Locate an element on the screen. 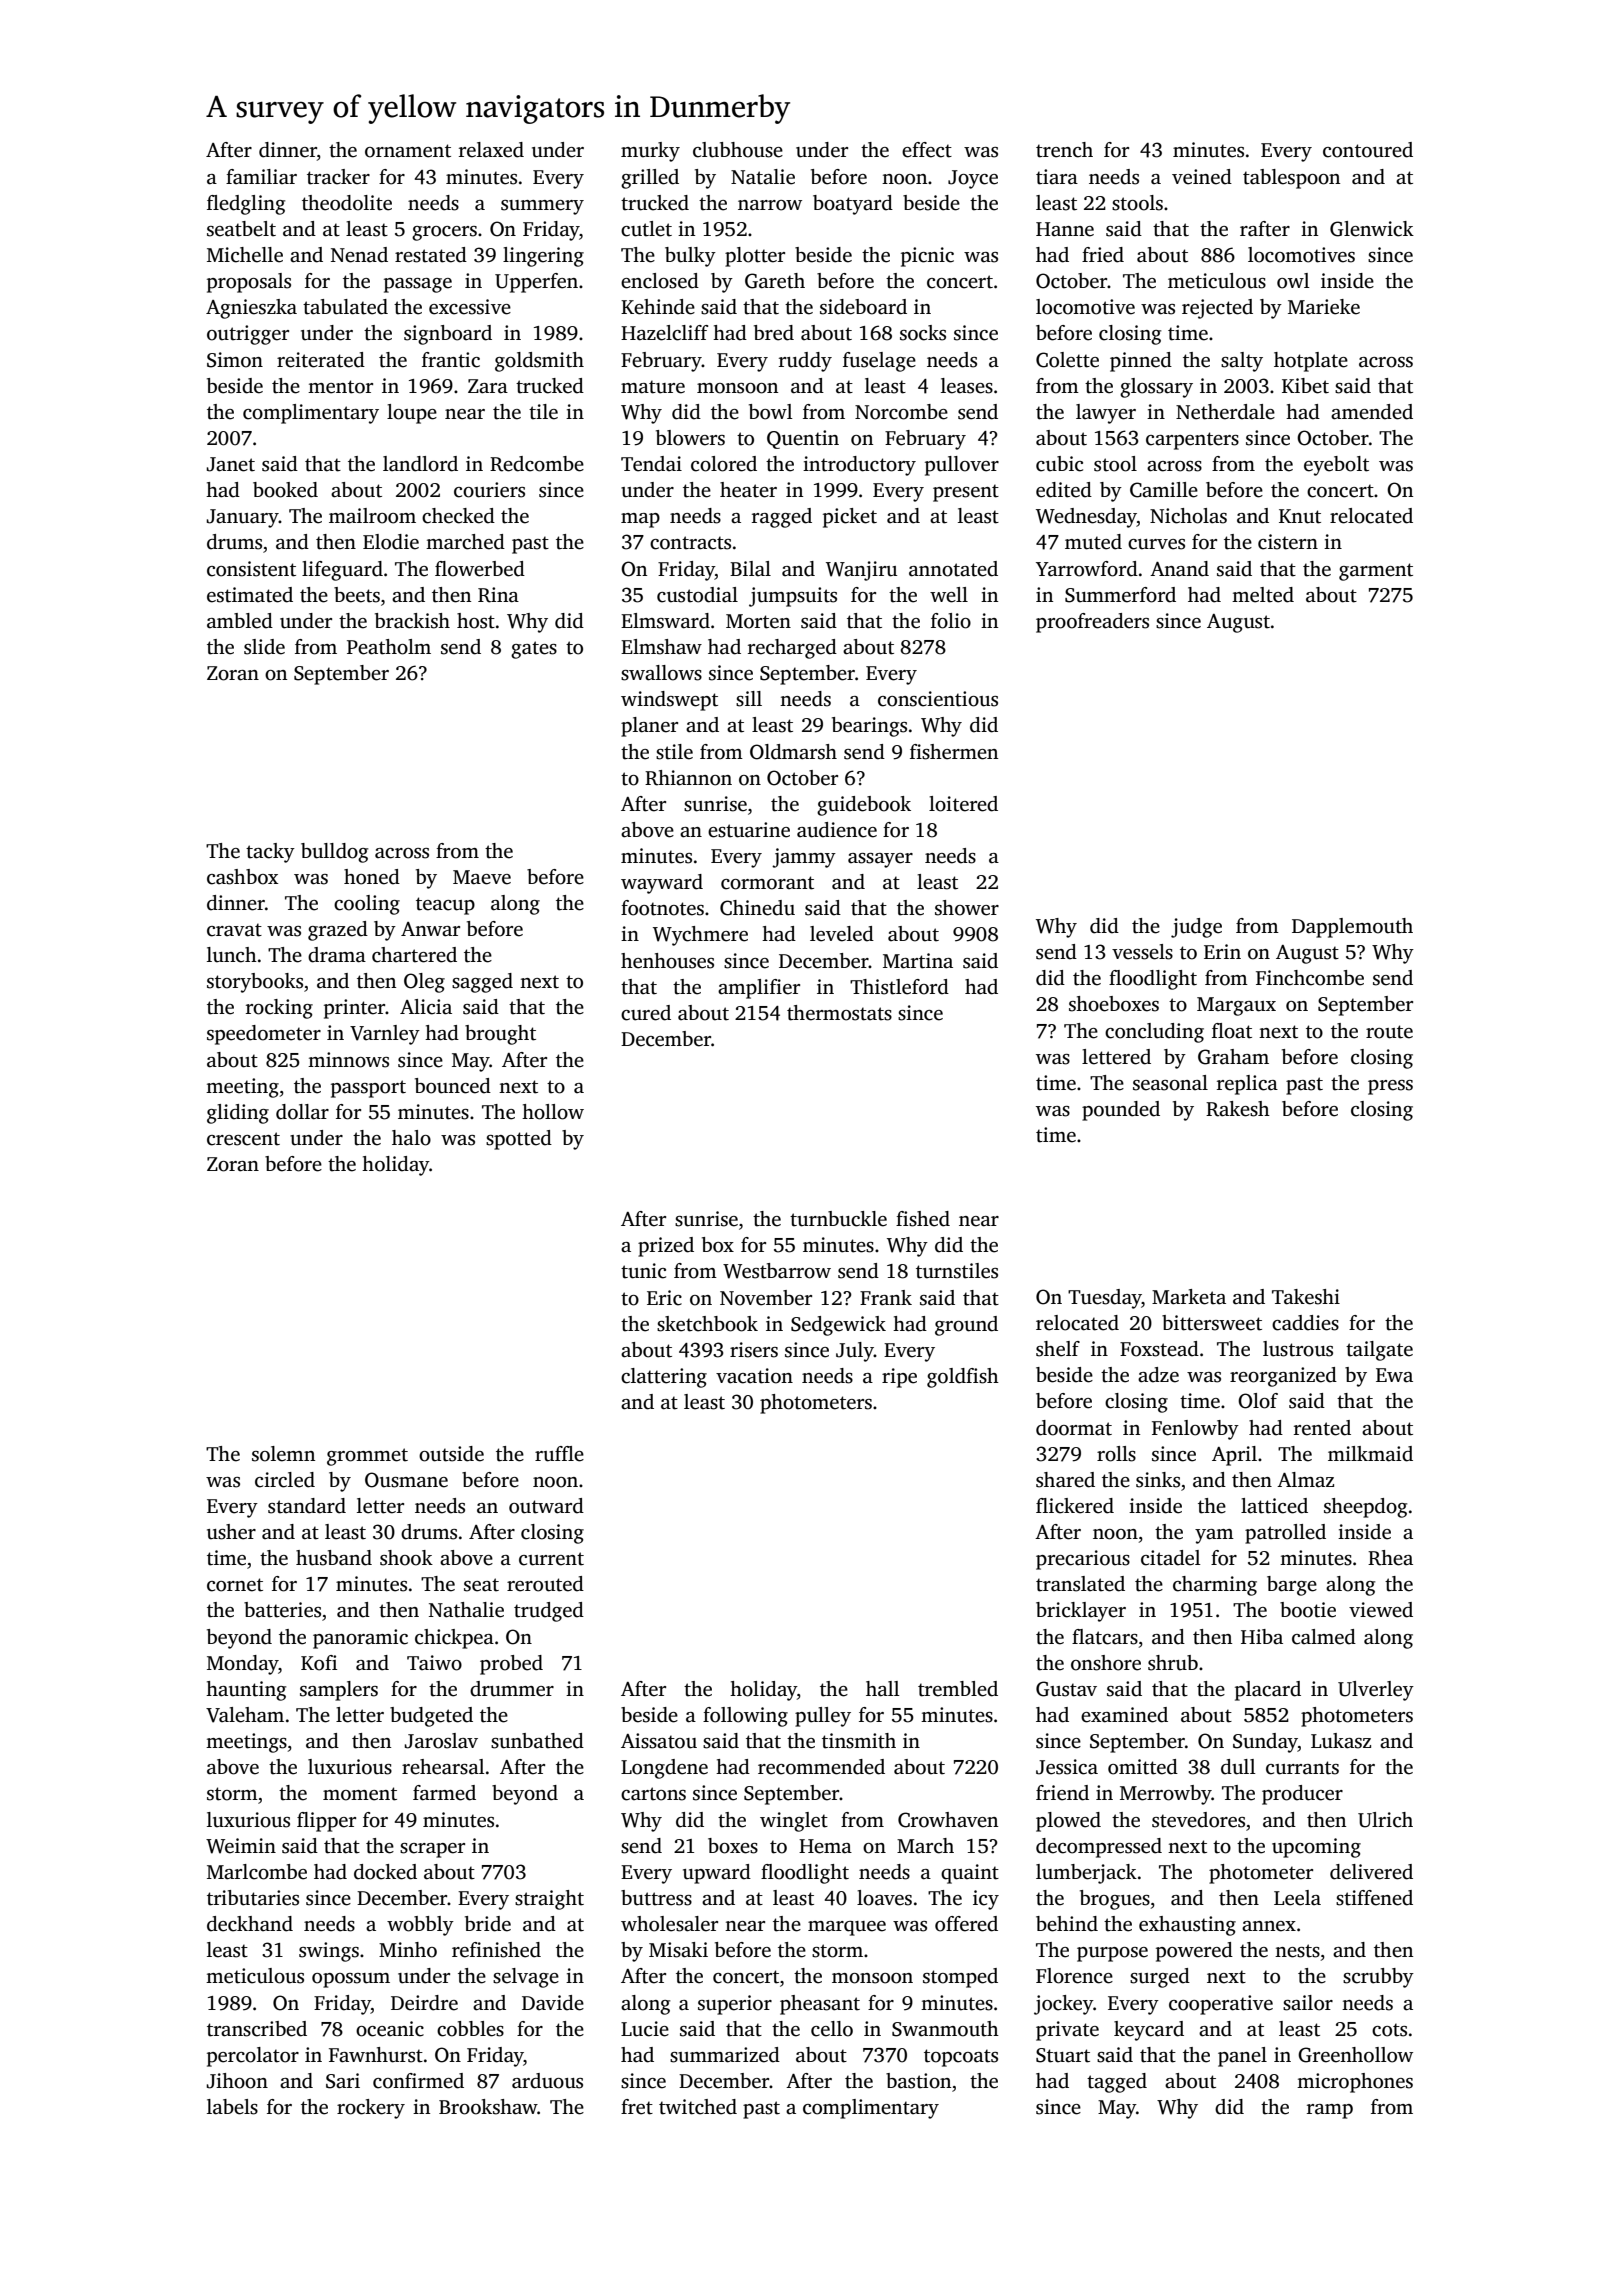 Image resolution: width=1620 pixels, height=2292 pixels. Dapplemouth is located at coordinates (1352, 928).
